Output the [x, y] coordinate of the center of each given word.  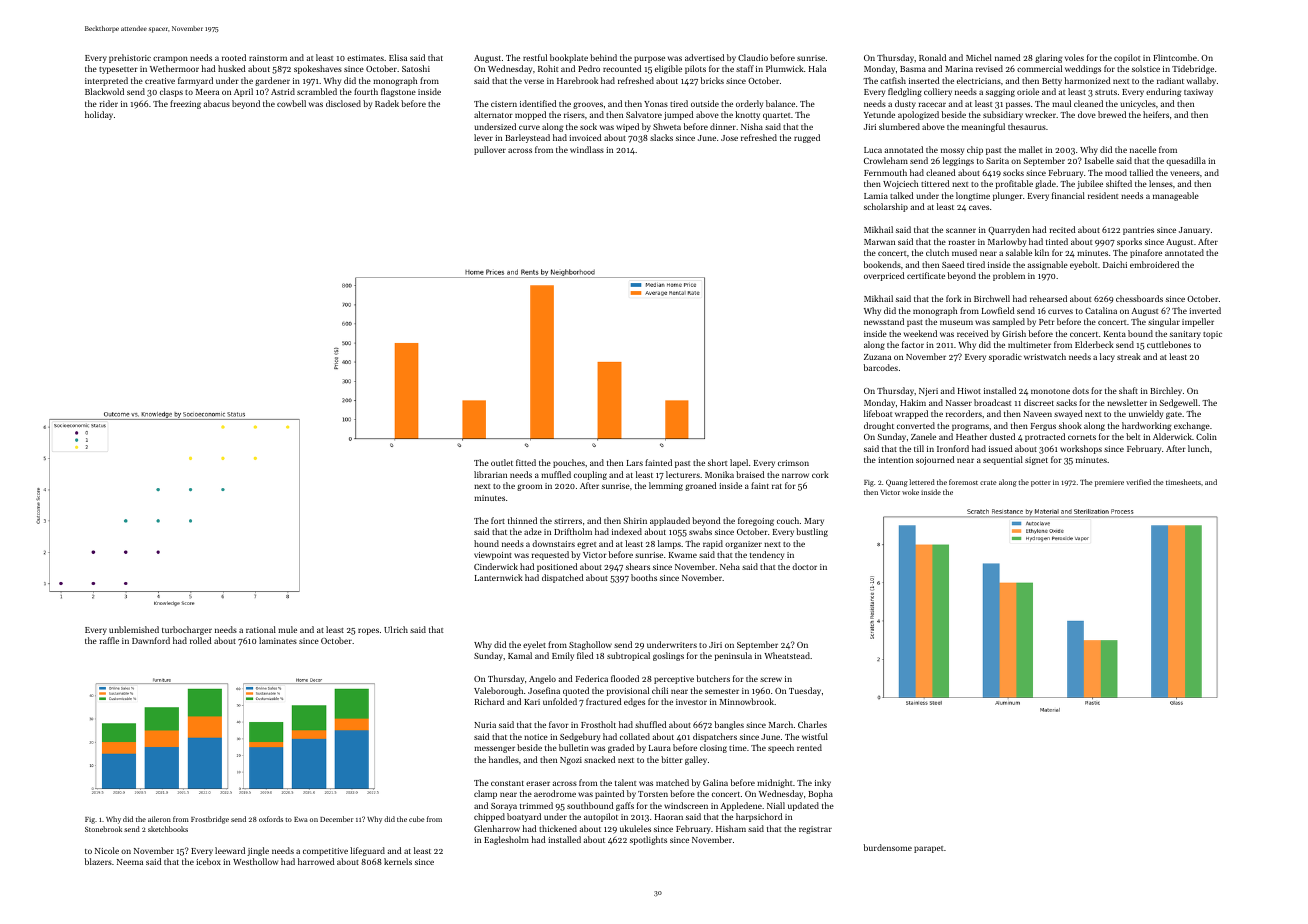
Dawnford [151, 640]
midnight [774, 783]
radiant [1170, 80]
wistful [815, 736]
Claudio [753, 57]
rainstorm [268, 58]
